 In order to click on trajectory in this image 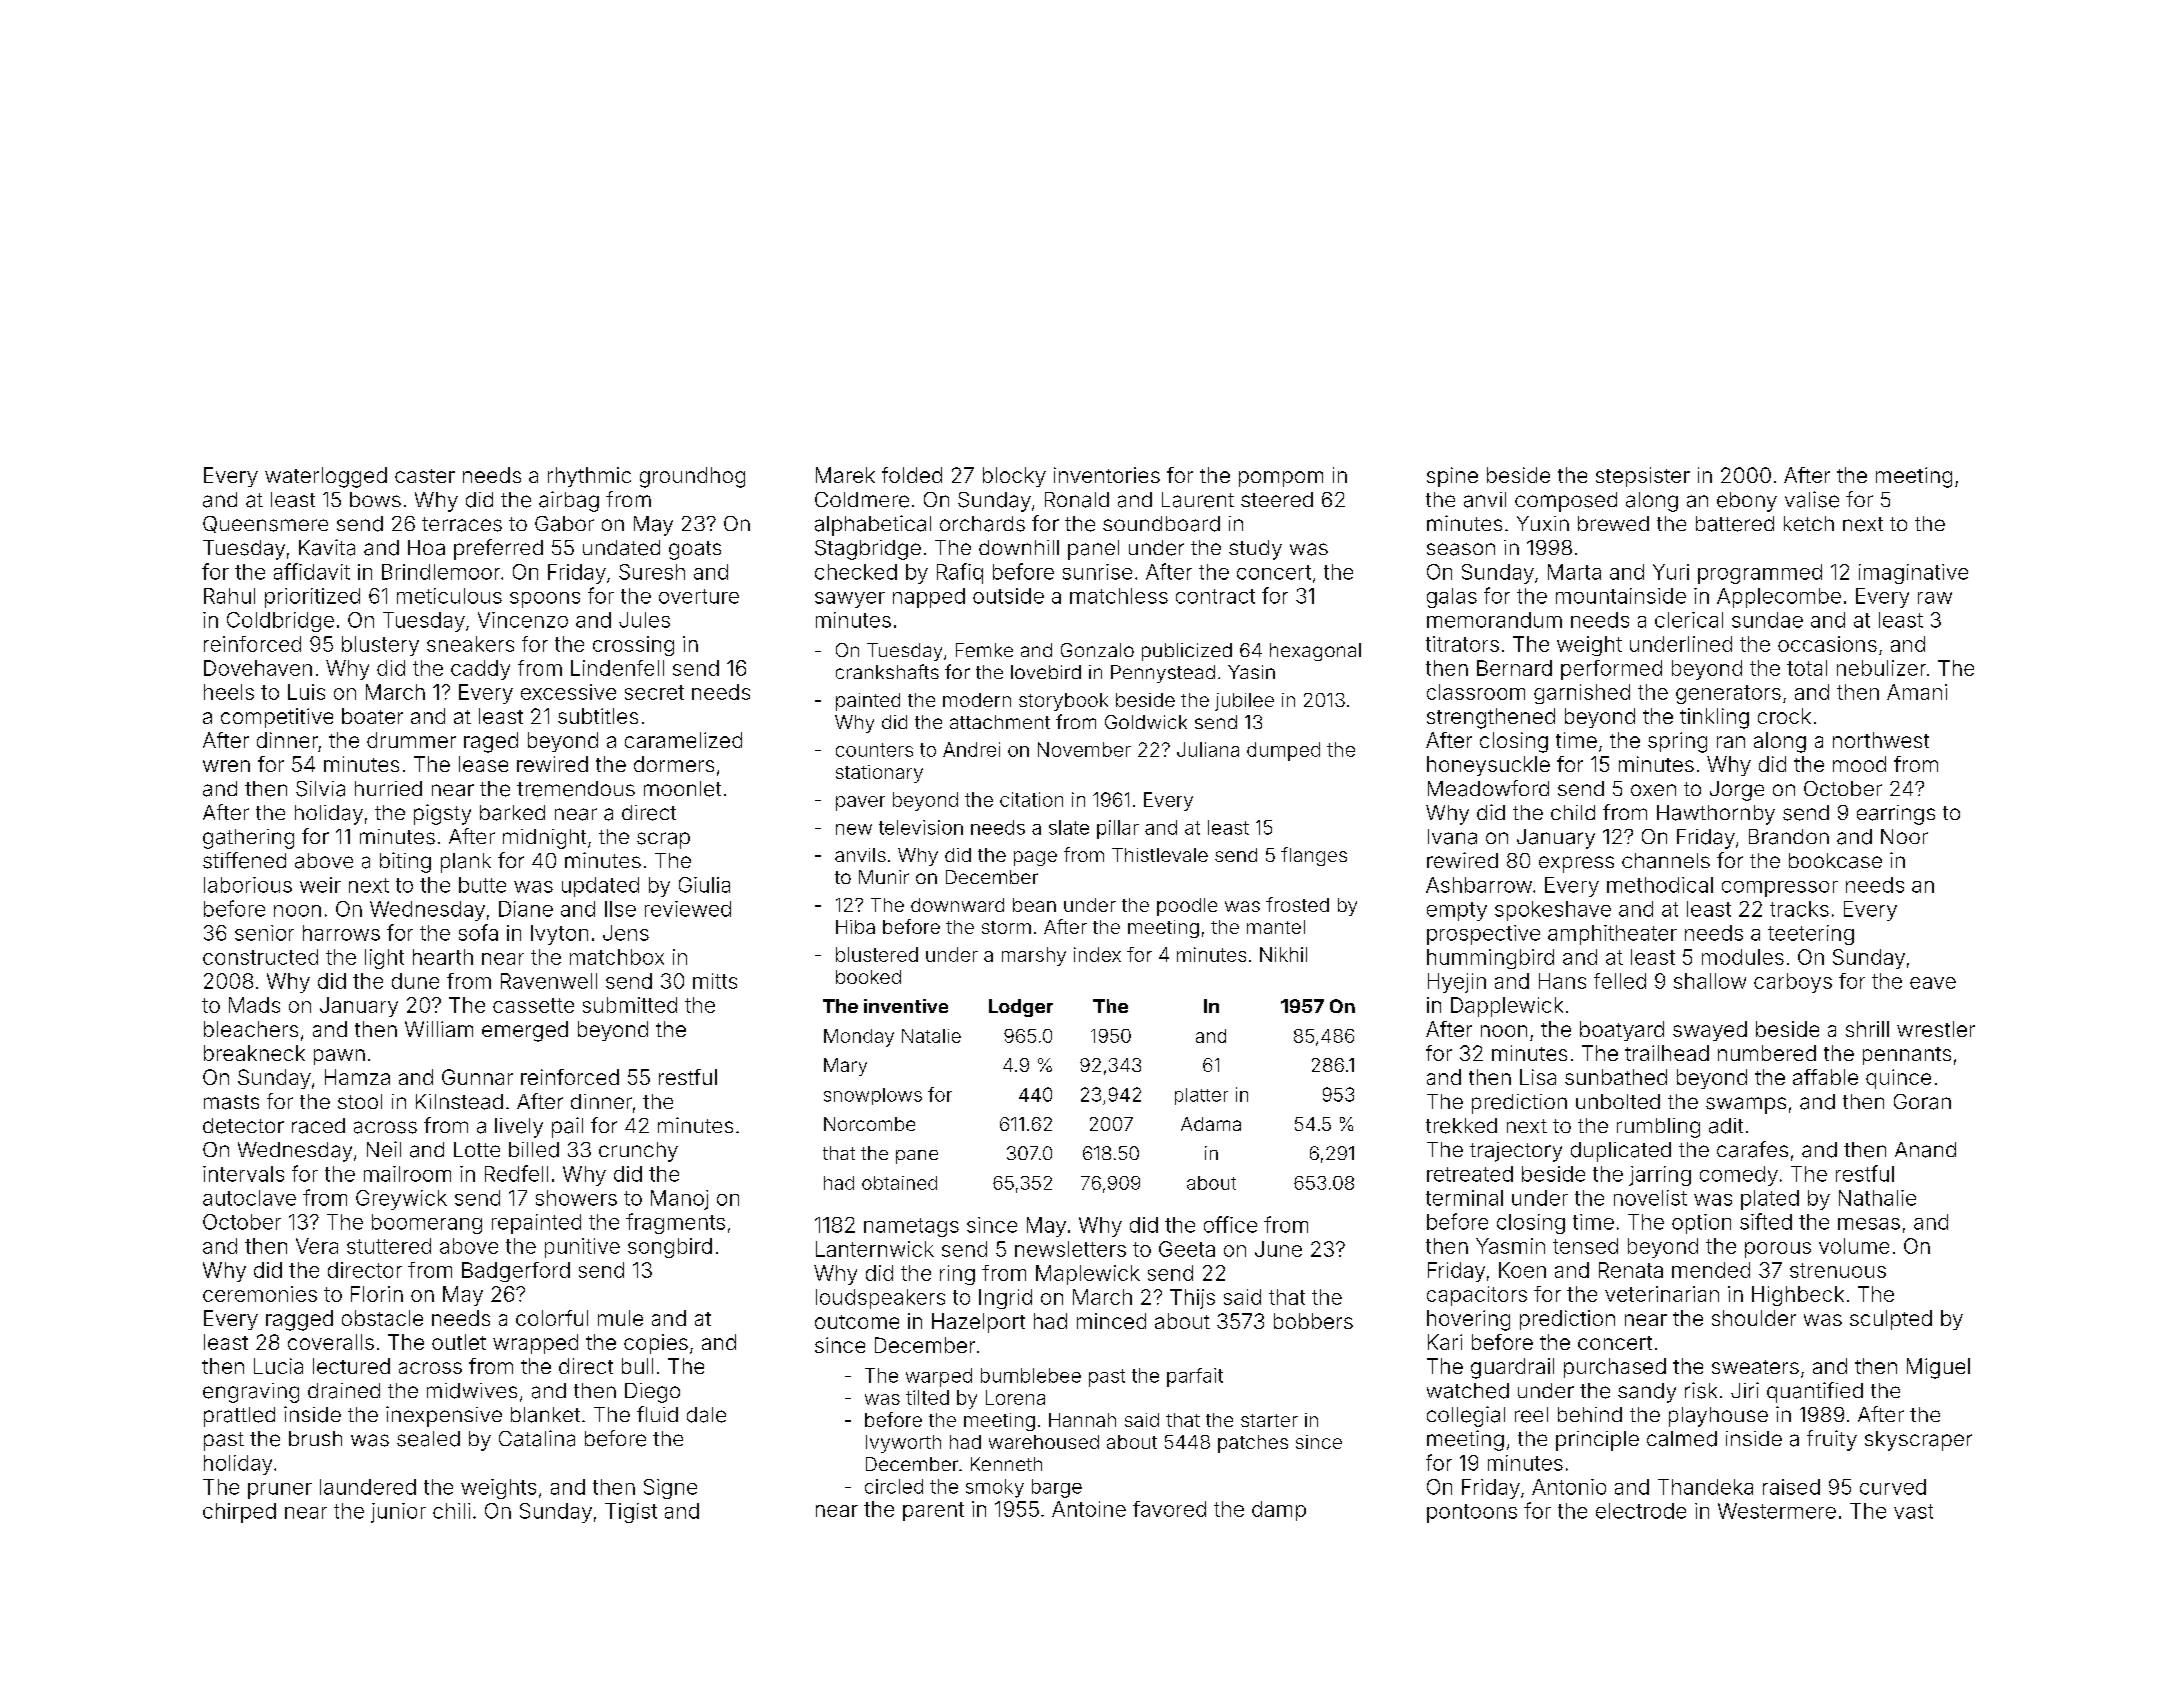, I will do `click(1516, 1152)`.
